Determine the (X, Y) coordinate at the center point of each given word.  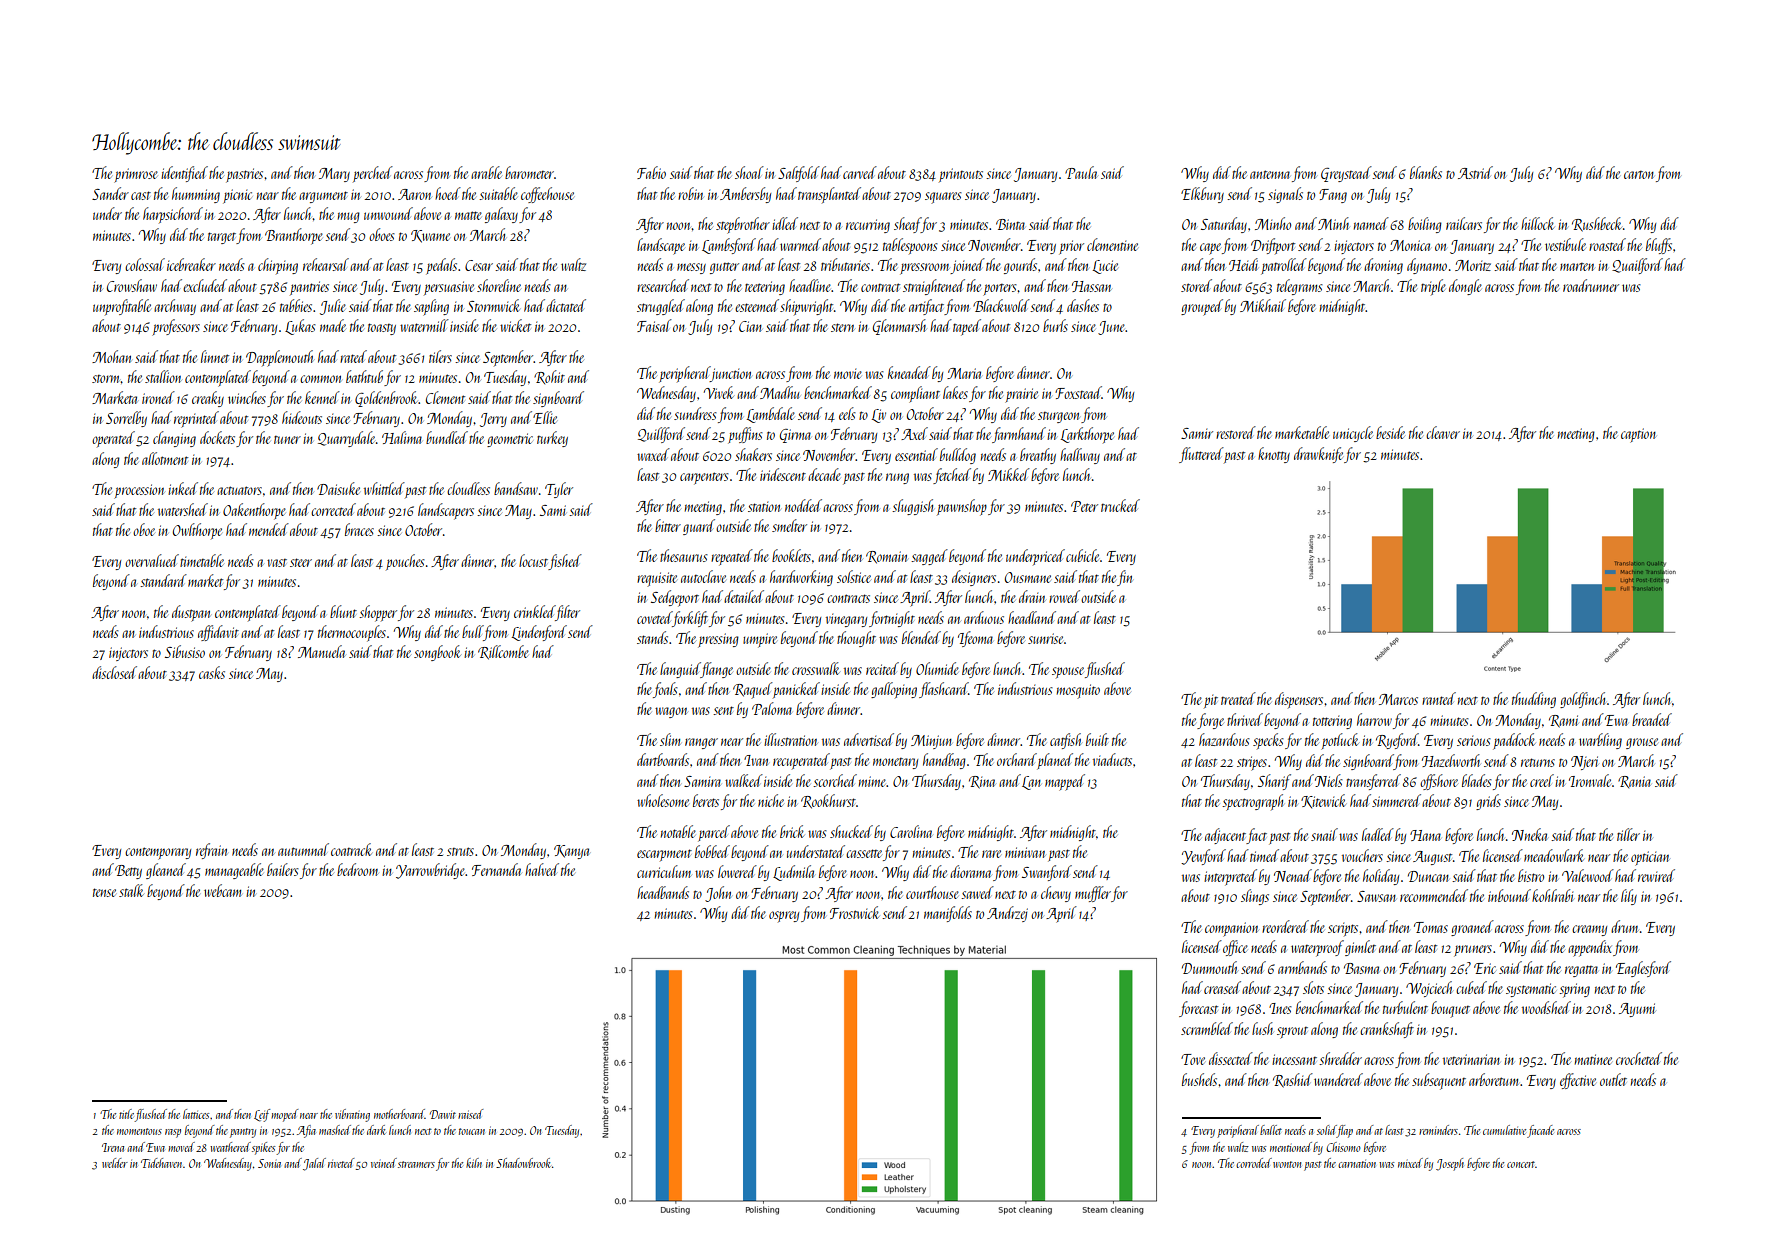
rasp (173, 1133)
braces (359, 529)
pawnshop (962, 507)
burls (1055, 325)
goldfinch (1582, 700)
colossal (145, 264)
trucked (1120, 505)
